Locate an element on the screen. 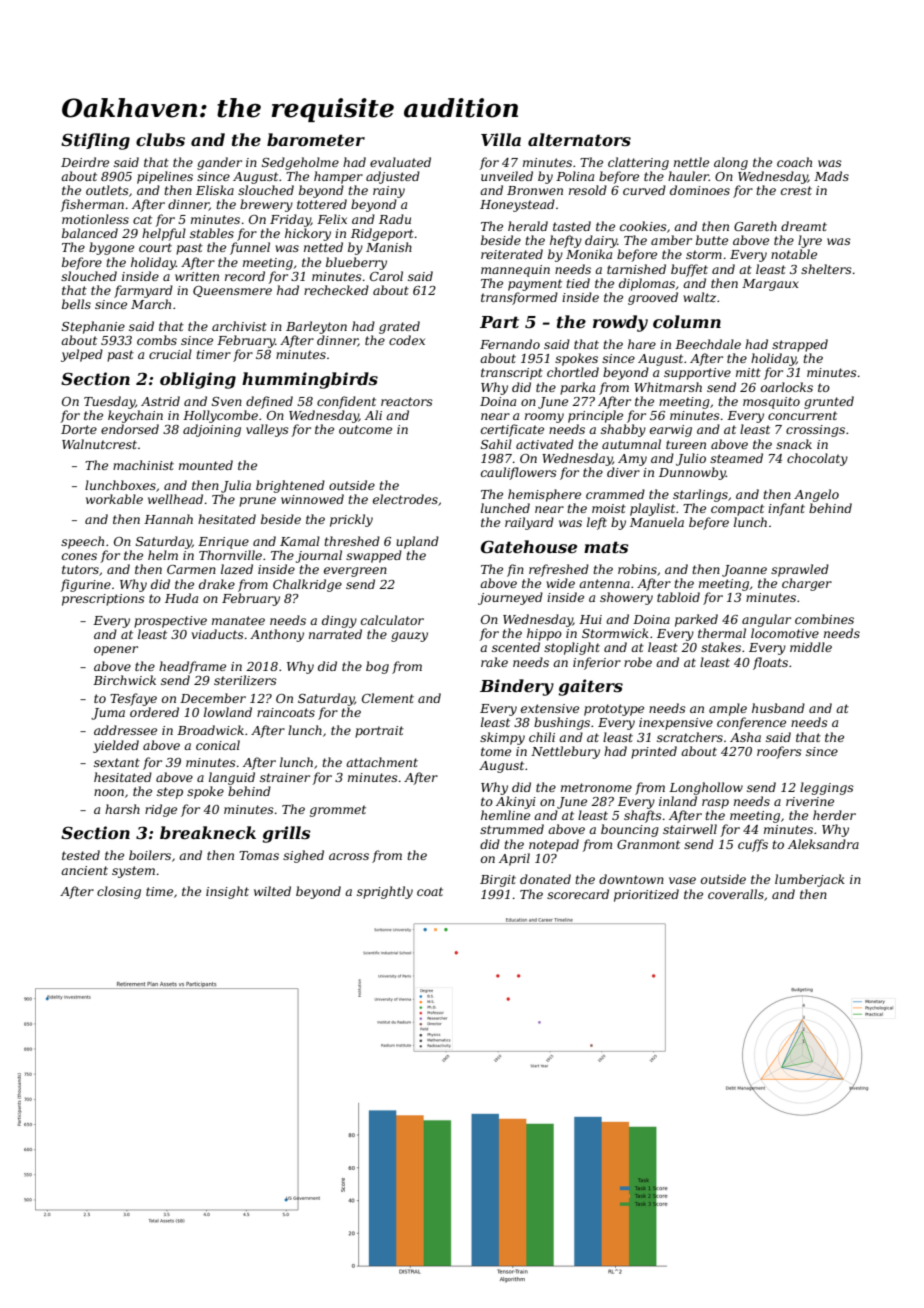  infant is located at coordinates (786, 509).
